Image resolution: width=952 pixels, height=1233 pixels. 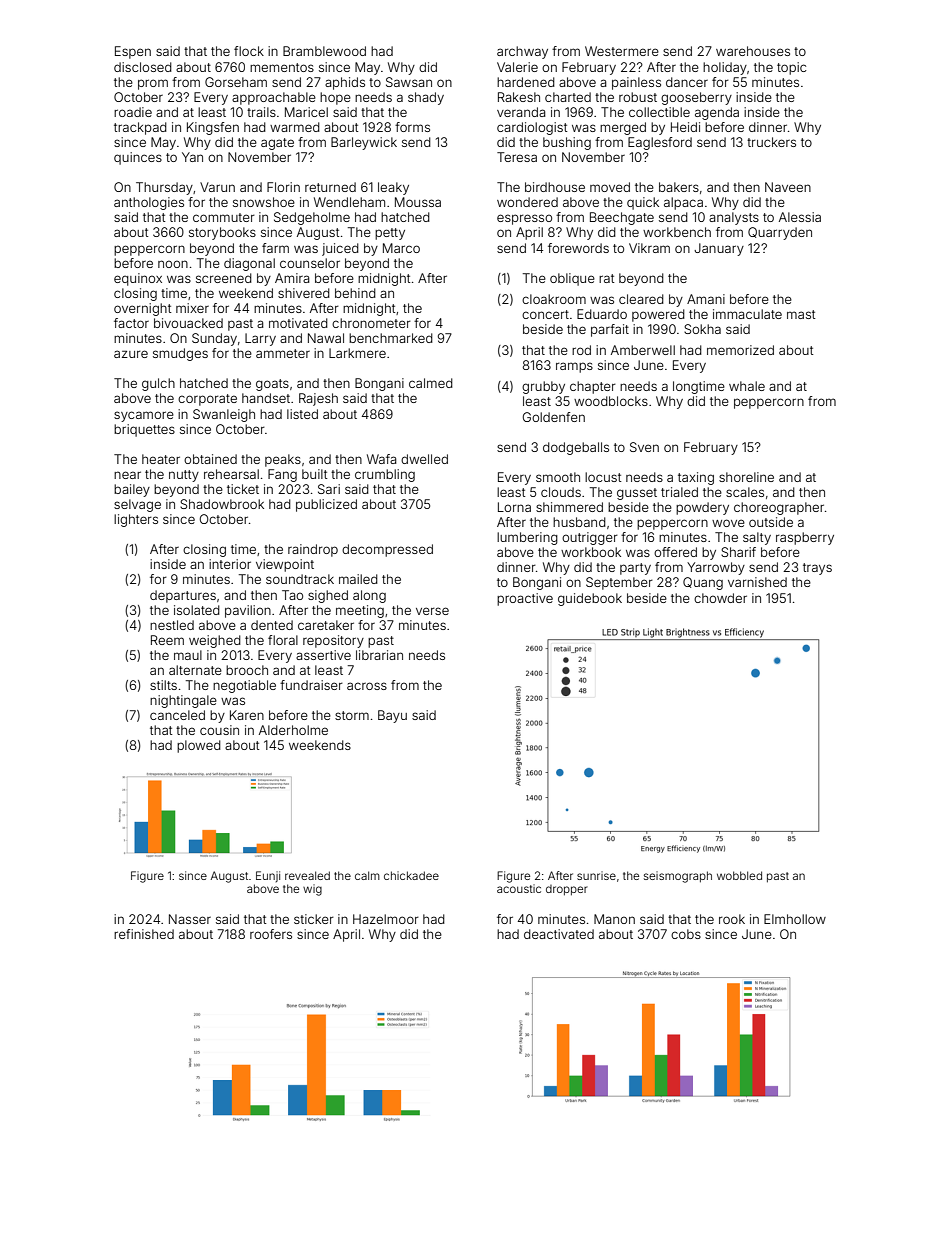 What do you see at coordinates (268, 876) in the screenshot?
I see `Eunji` at bounding box center [268, 876].
